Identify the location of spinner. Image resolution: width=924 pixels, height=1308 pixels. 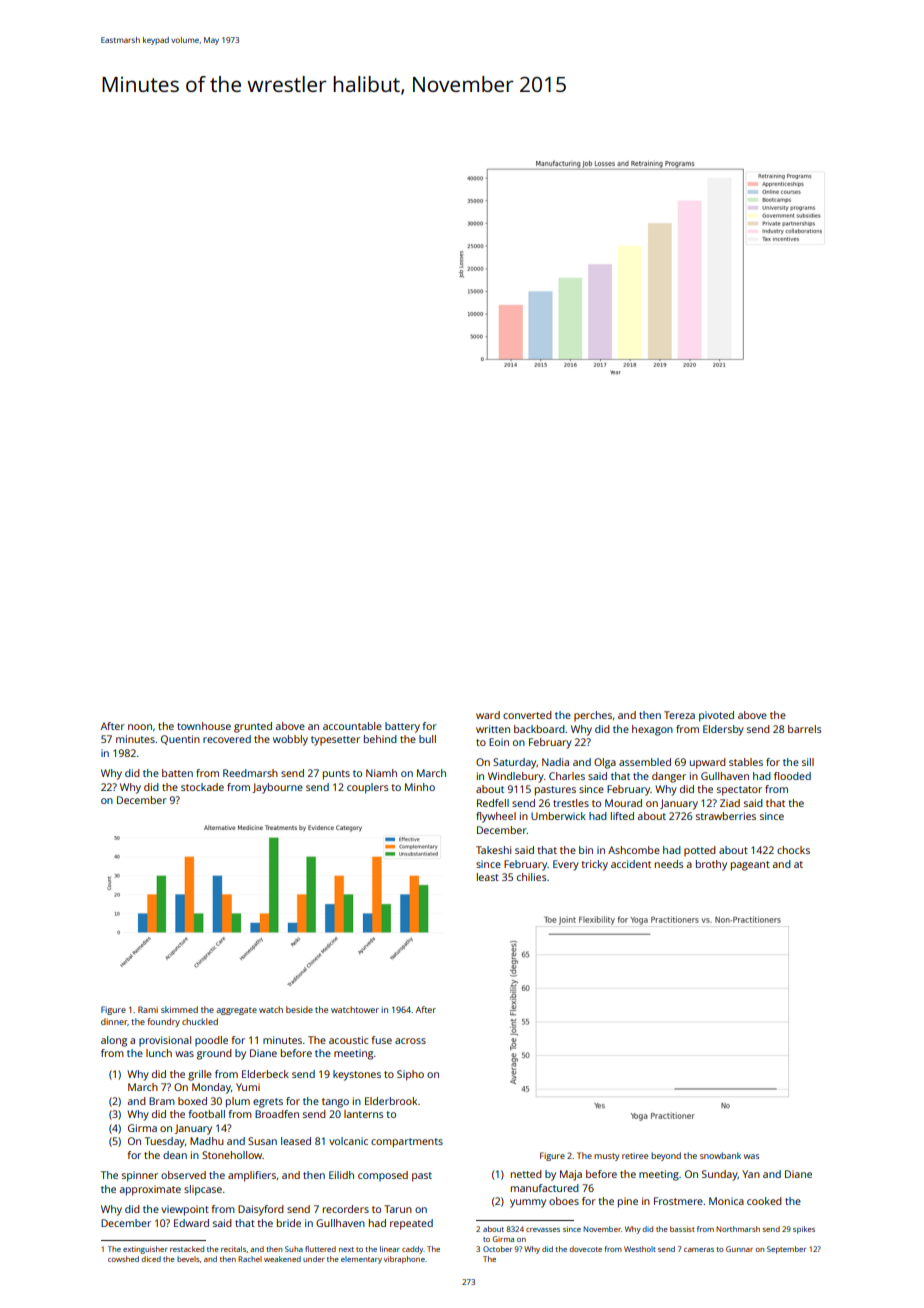
(140, 1176).
